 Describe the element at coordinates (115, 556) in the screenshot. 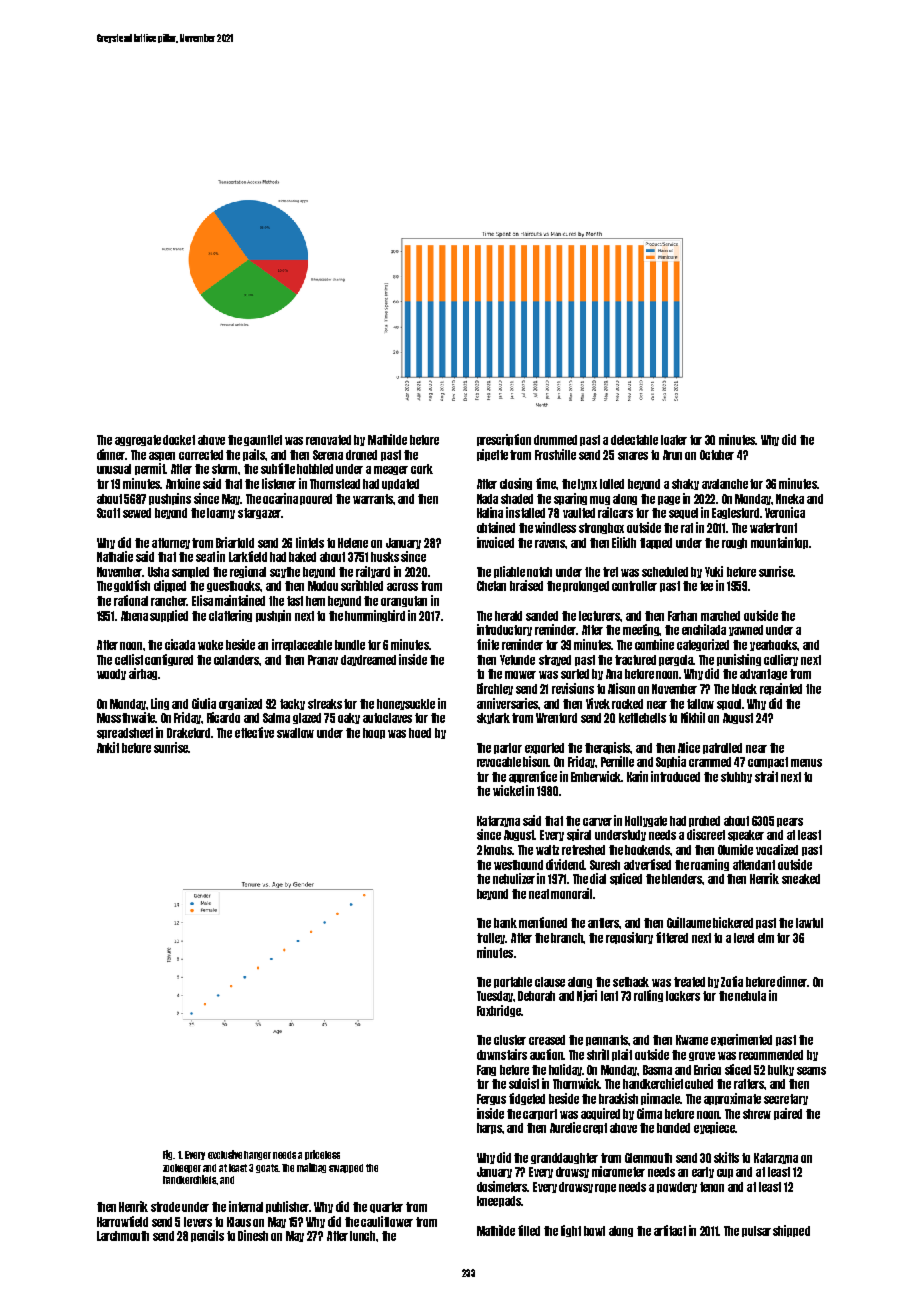

I see `Nathalie` at that location.
